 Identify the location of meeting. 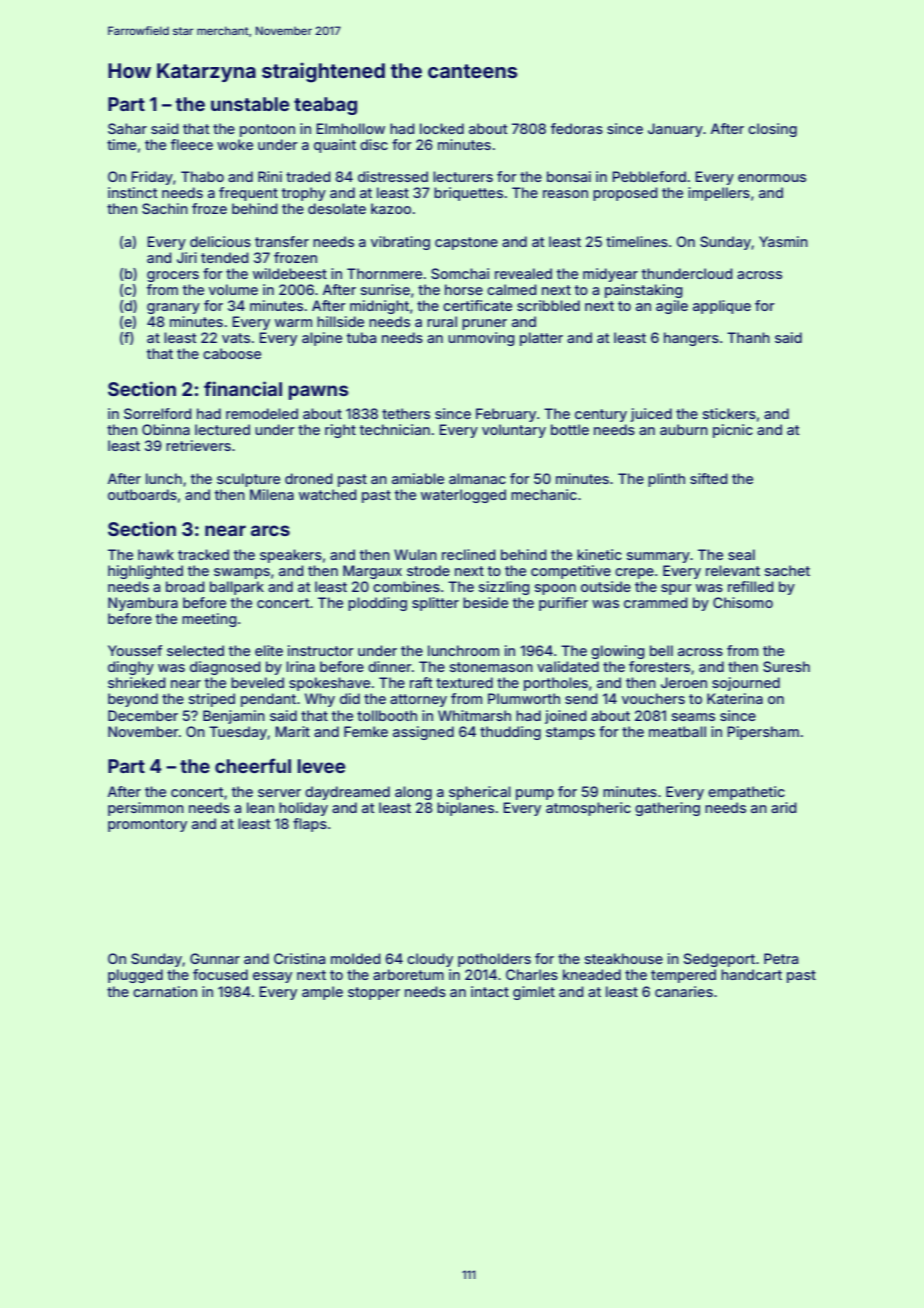
(209, 620).
